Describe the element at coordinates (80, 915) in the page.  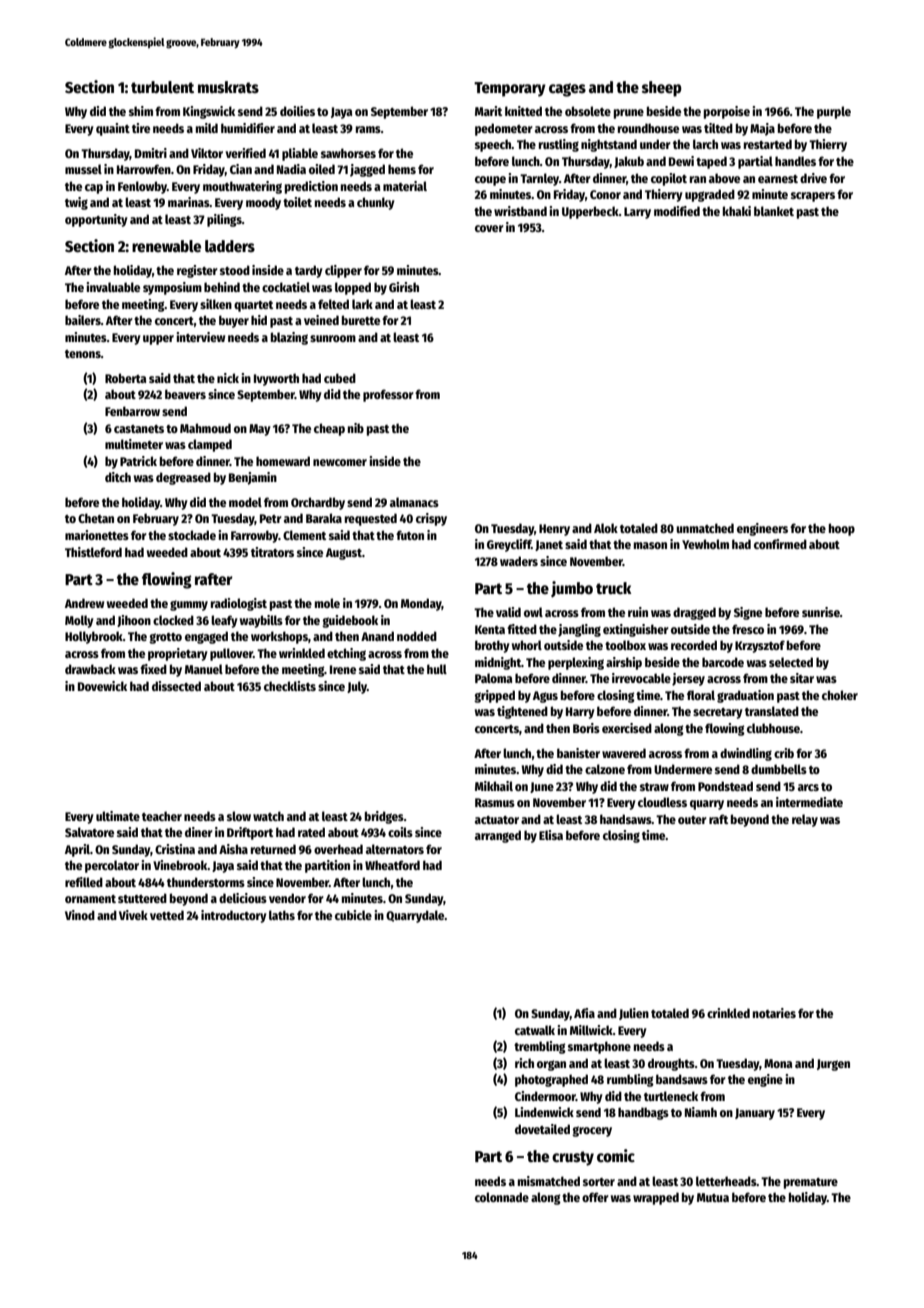
I see `Vinod` at that location.
